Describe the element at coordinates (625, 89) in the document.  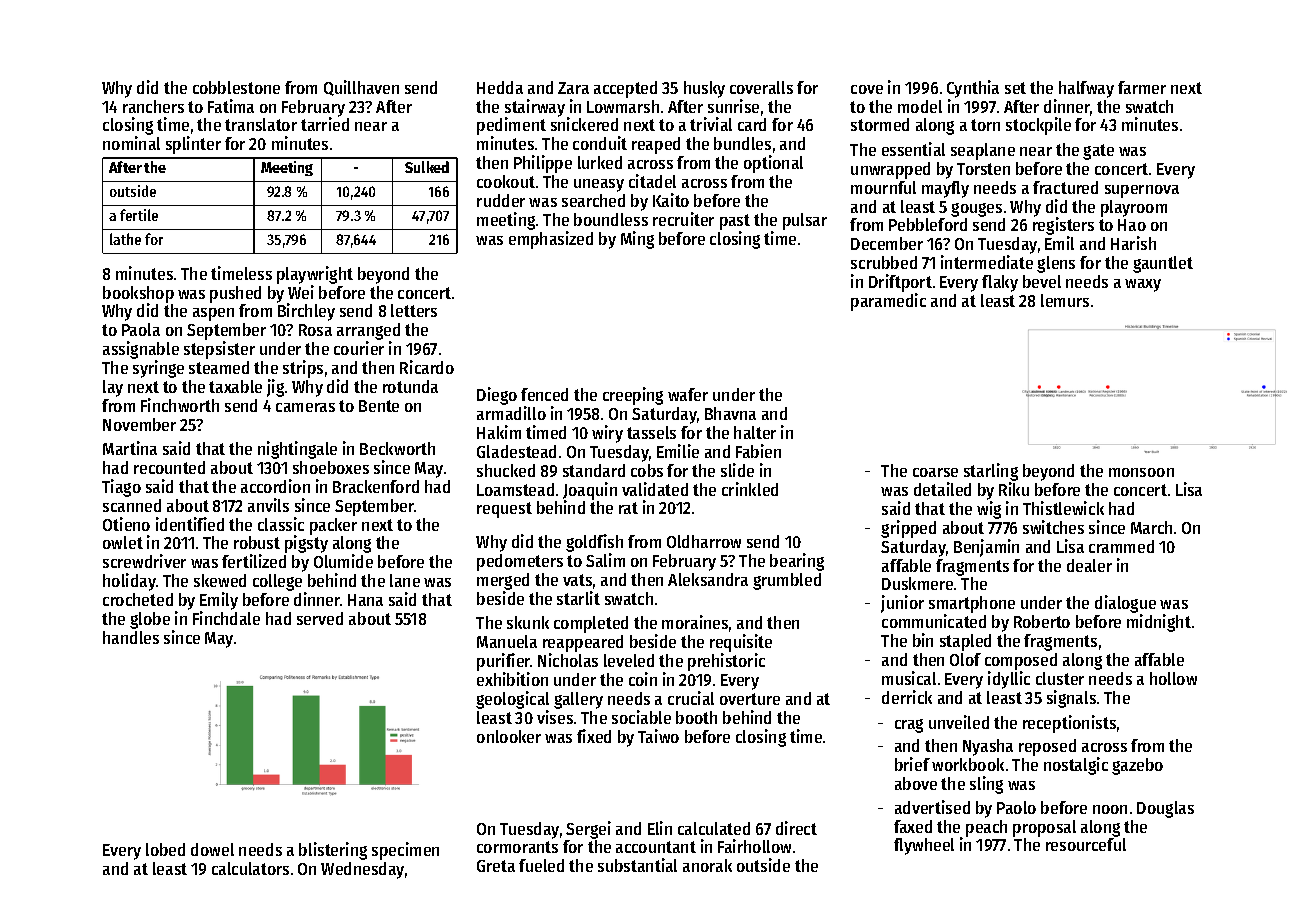
I see `accepted` at that location.
